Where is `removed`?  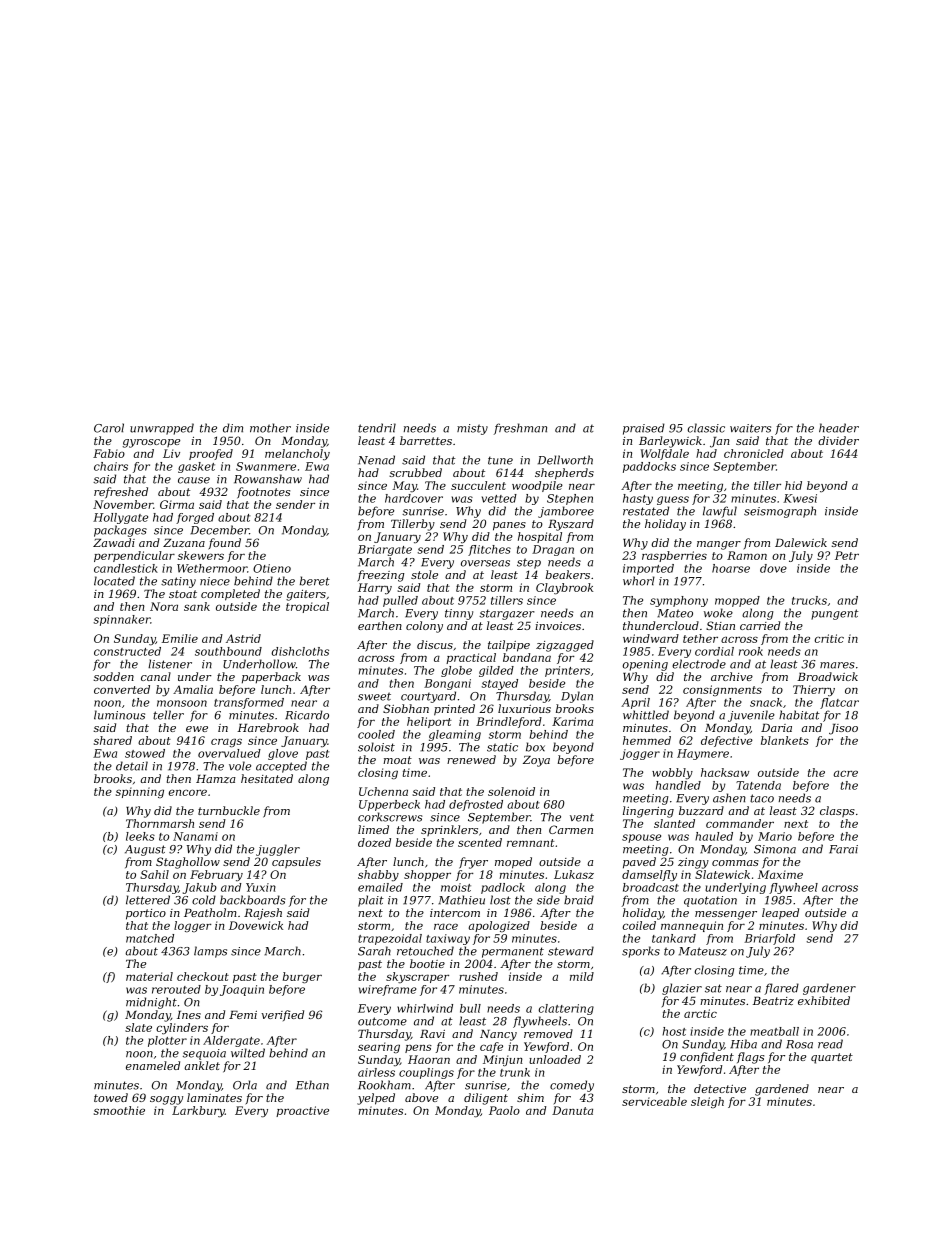 removed is located at coordinates (548, 1033).
